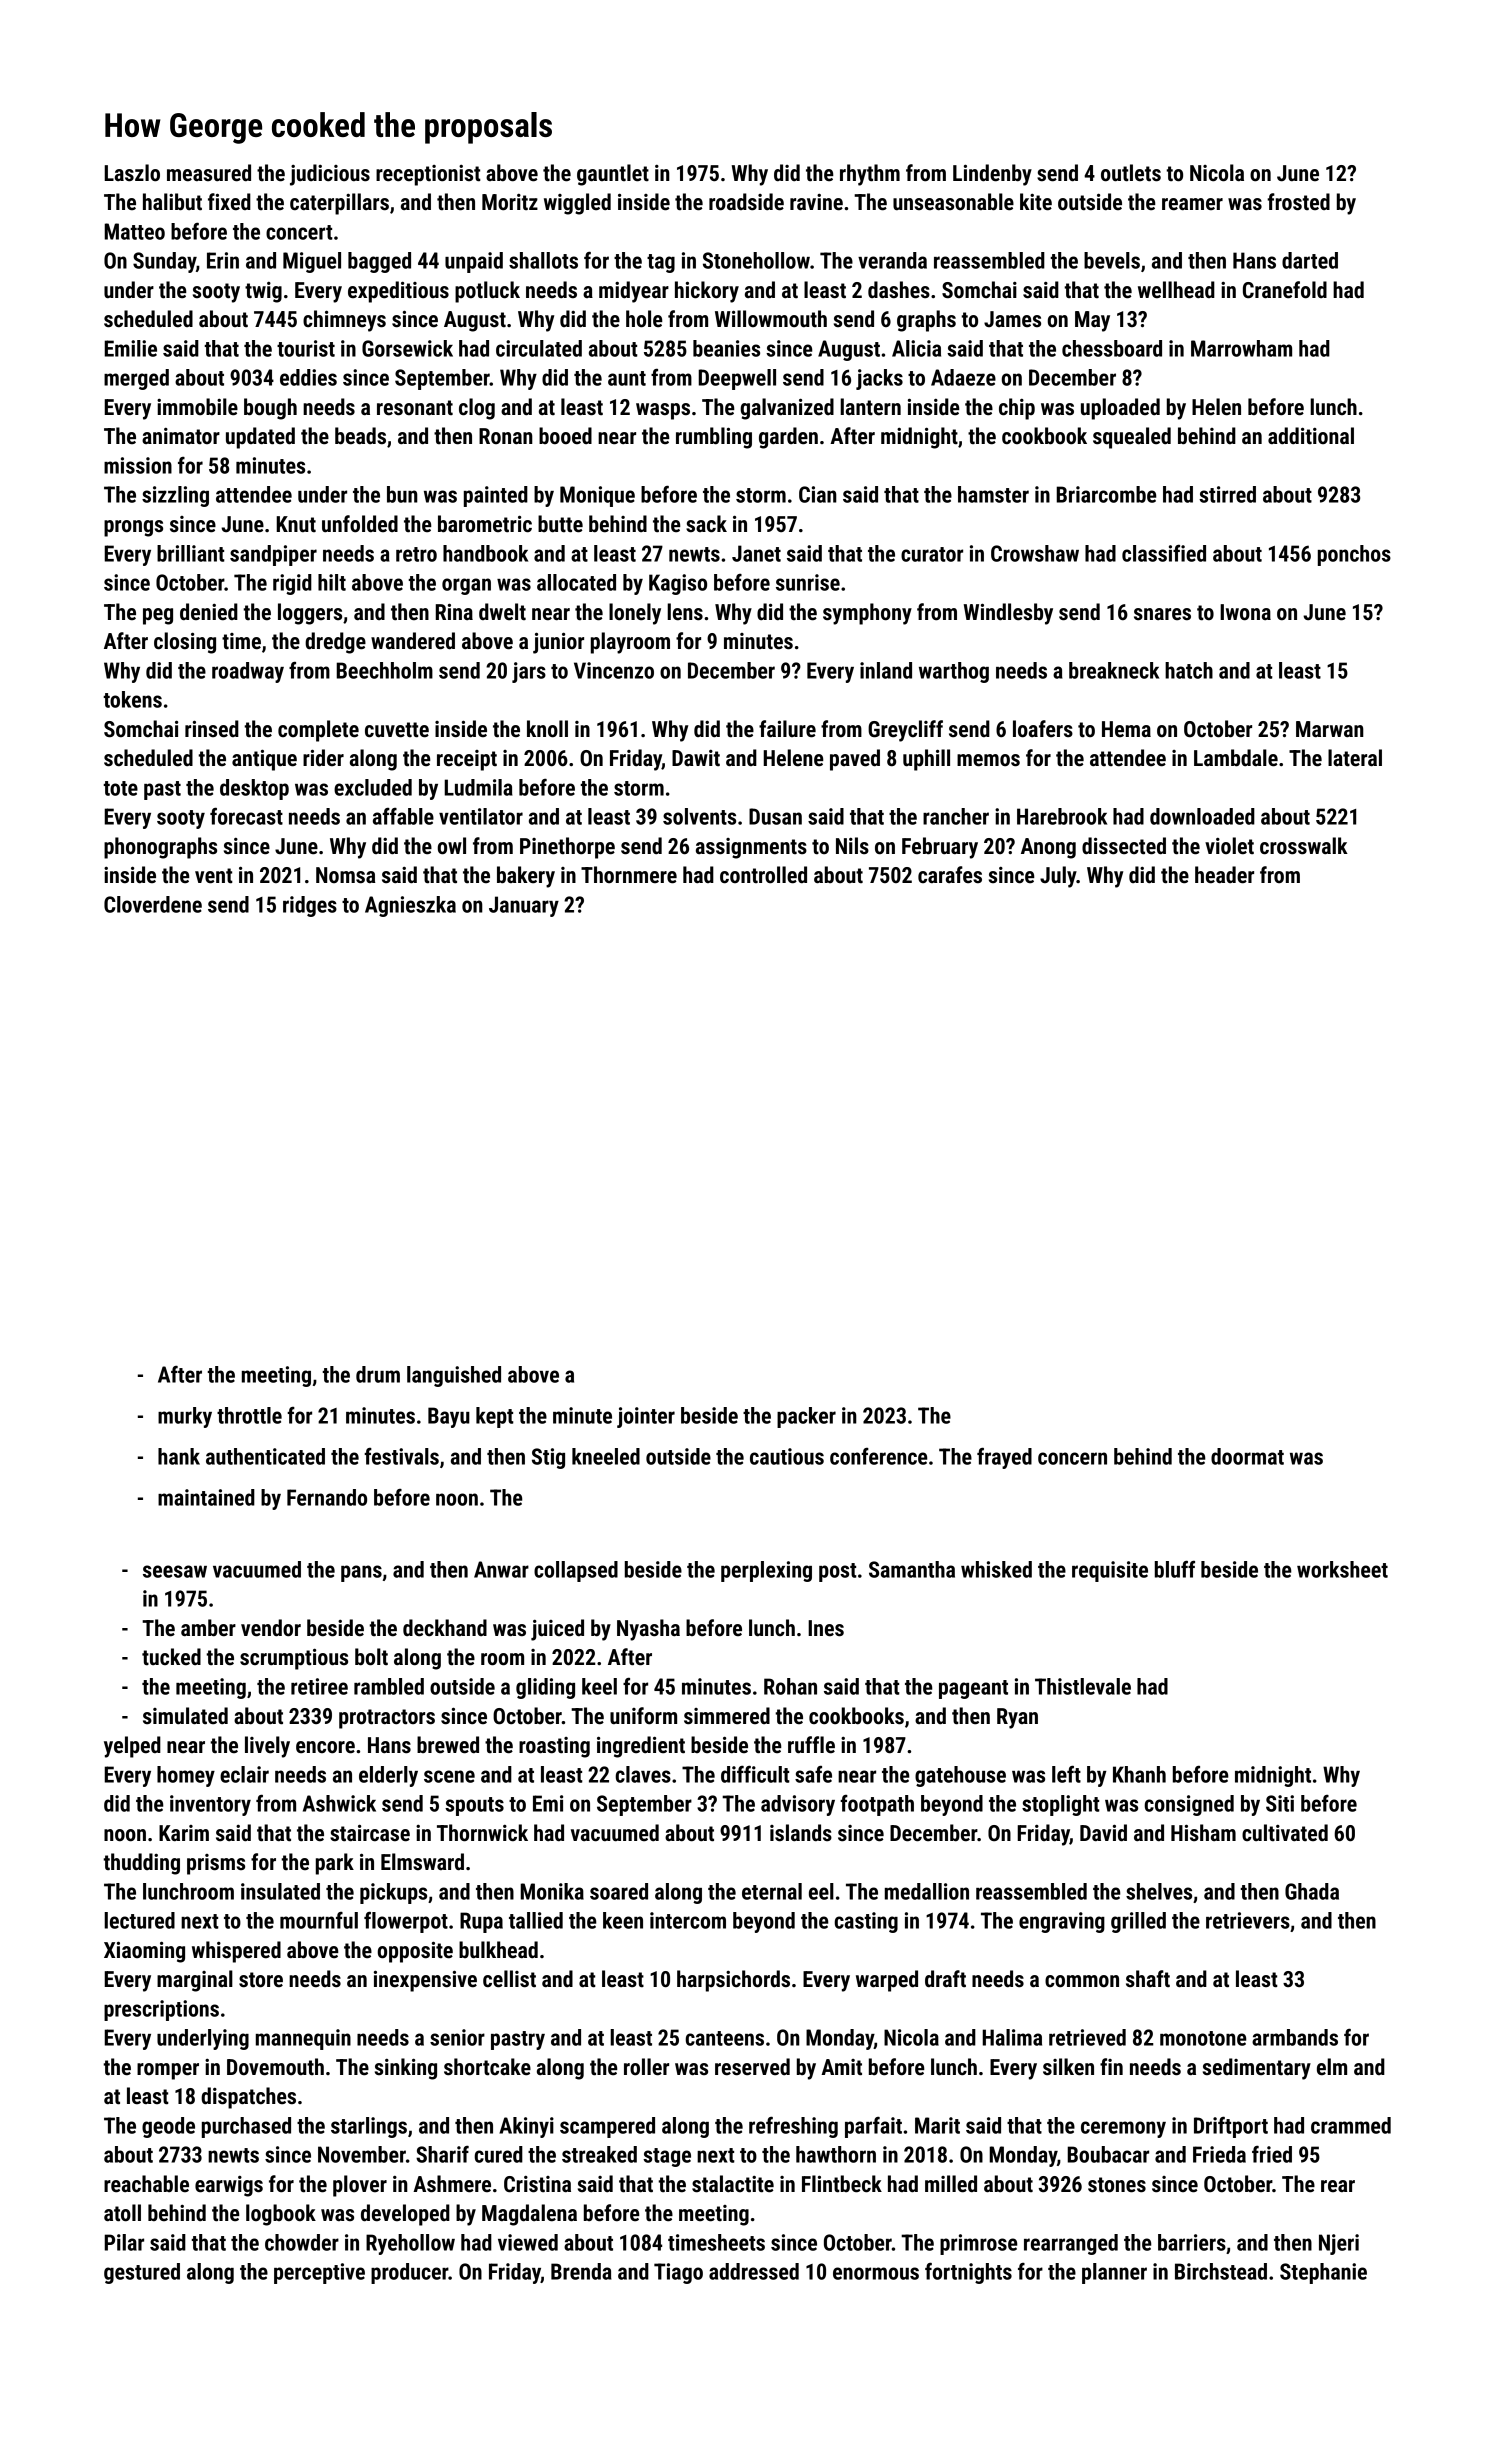 This screenshot has height=2464, width=1496. I want to click on retrieved, so click(1087, 2037).
